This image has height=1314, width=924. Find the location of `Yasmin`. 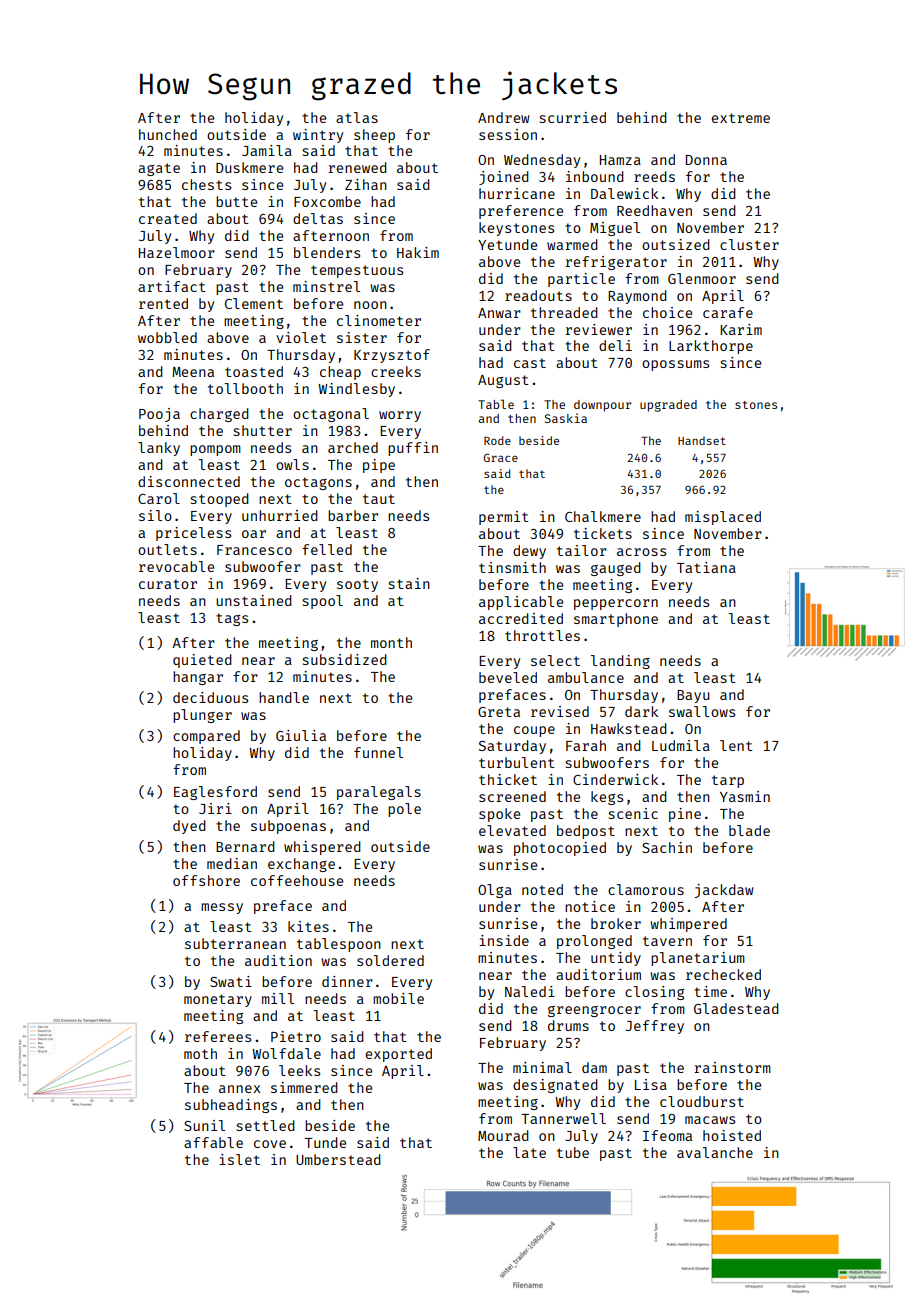

Yasmin is located at coordinates (745, 796).
